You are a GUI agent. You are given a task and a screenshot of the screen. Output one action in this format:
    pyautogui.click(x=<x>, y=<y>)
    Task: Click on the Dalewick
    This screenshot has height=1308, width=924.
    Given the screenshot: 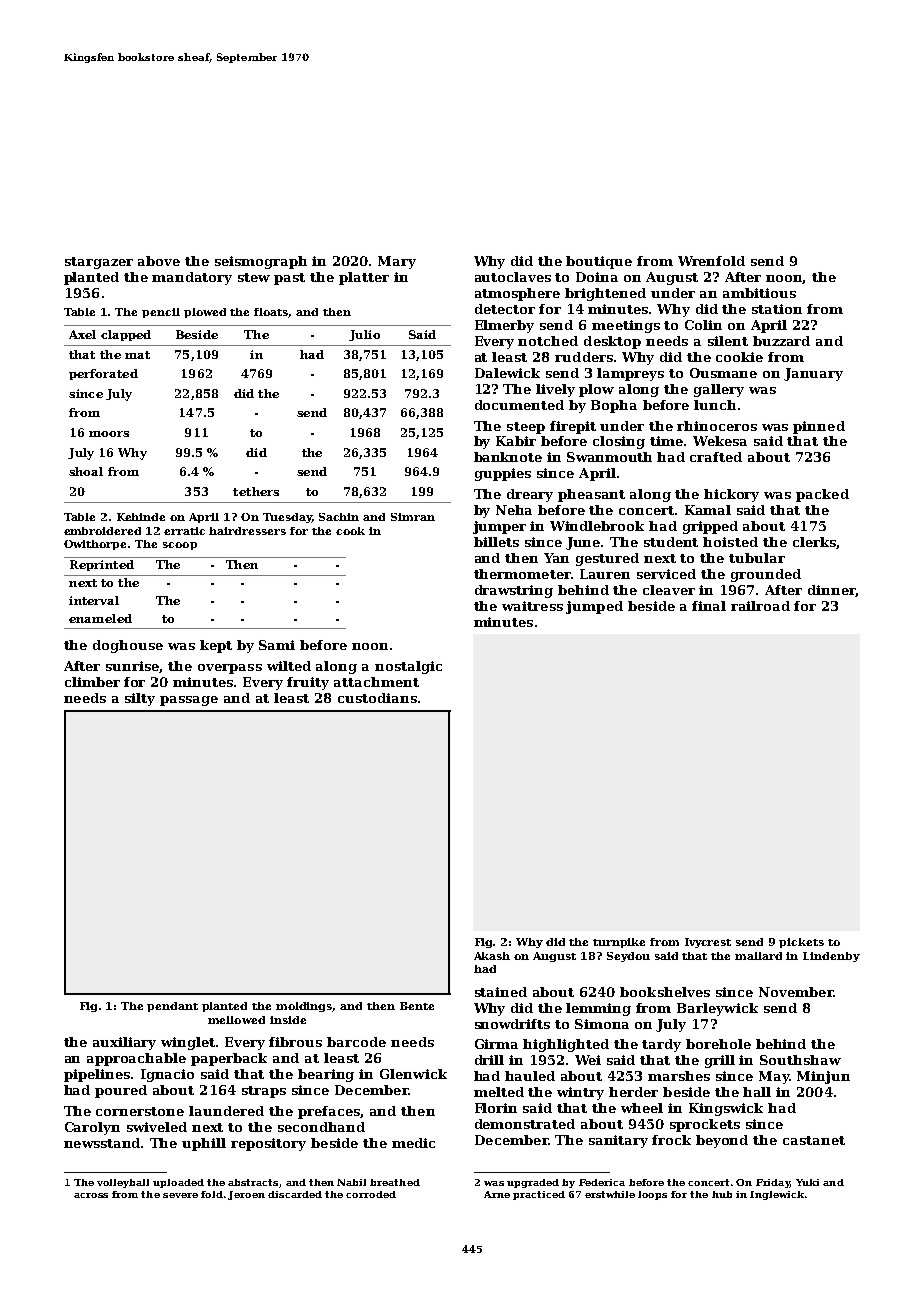 What is the action you would take?
    pyautogui.click(x=507, y=373)
